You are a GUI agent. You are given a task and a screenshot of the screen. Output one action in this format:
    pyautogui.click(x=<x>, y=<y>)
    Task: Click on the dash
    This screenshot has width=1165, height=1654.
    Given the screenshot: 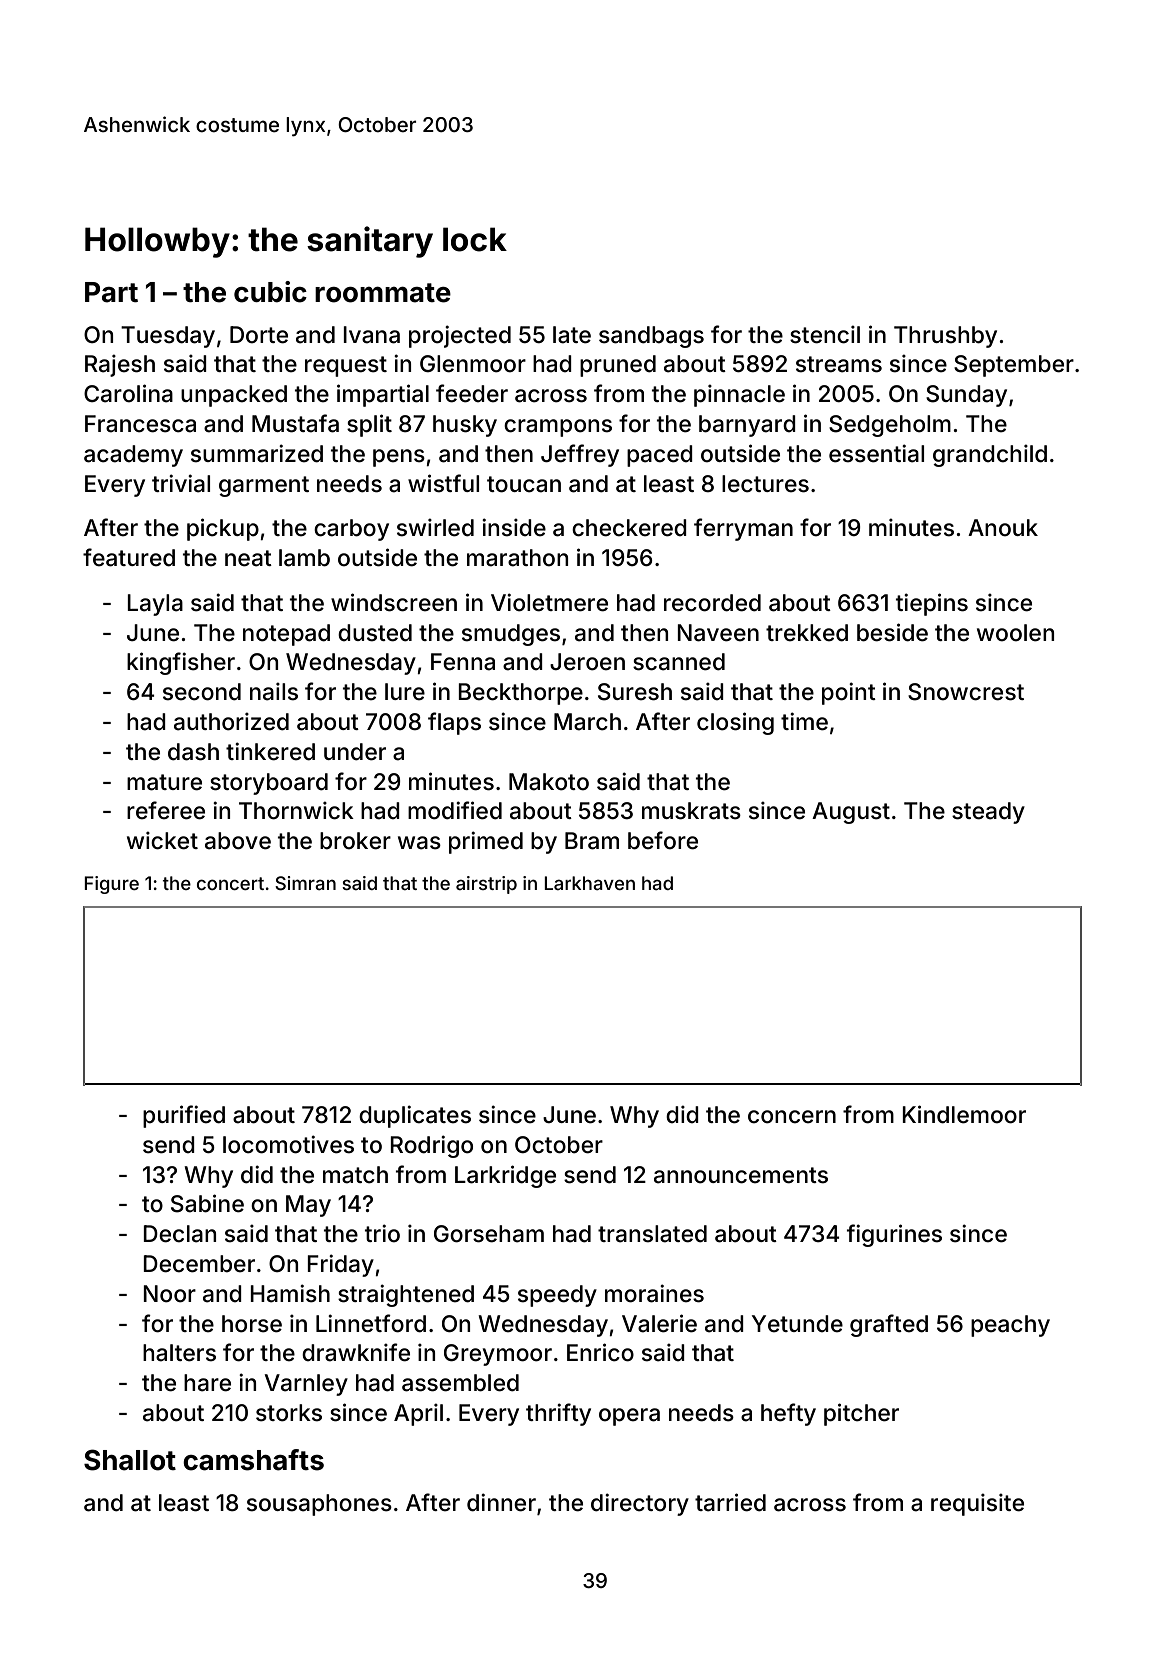 What is the action you would take?
    pyautogui.click(x=193, y=752)
